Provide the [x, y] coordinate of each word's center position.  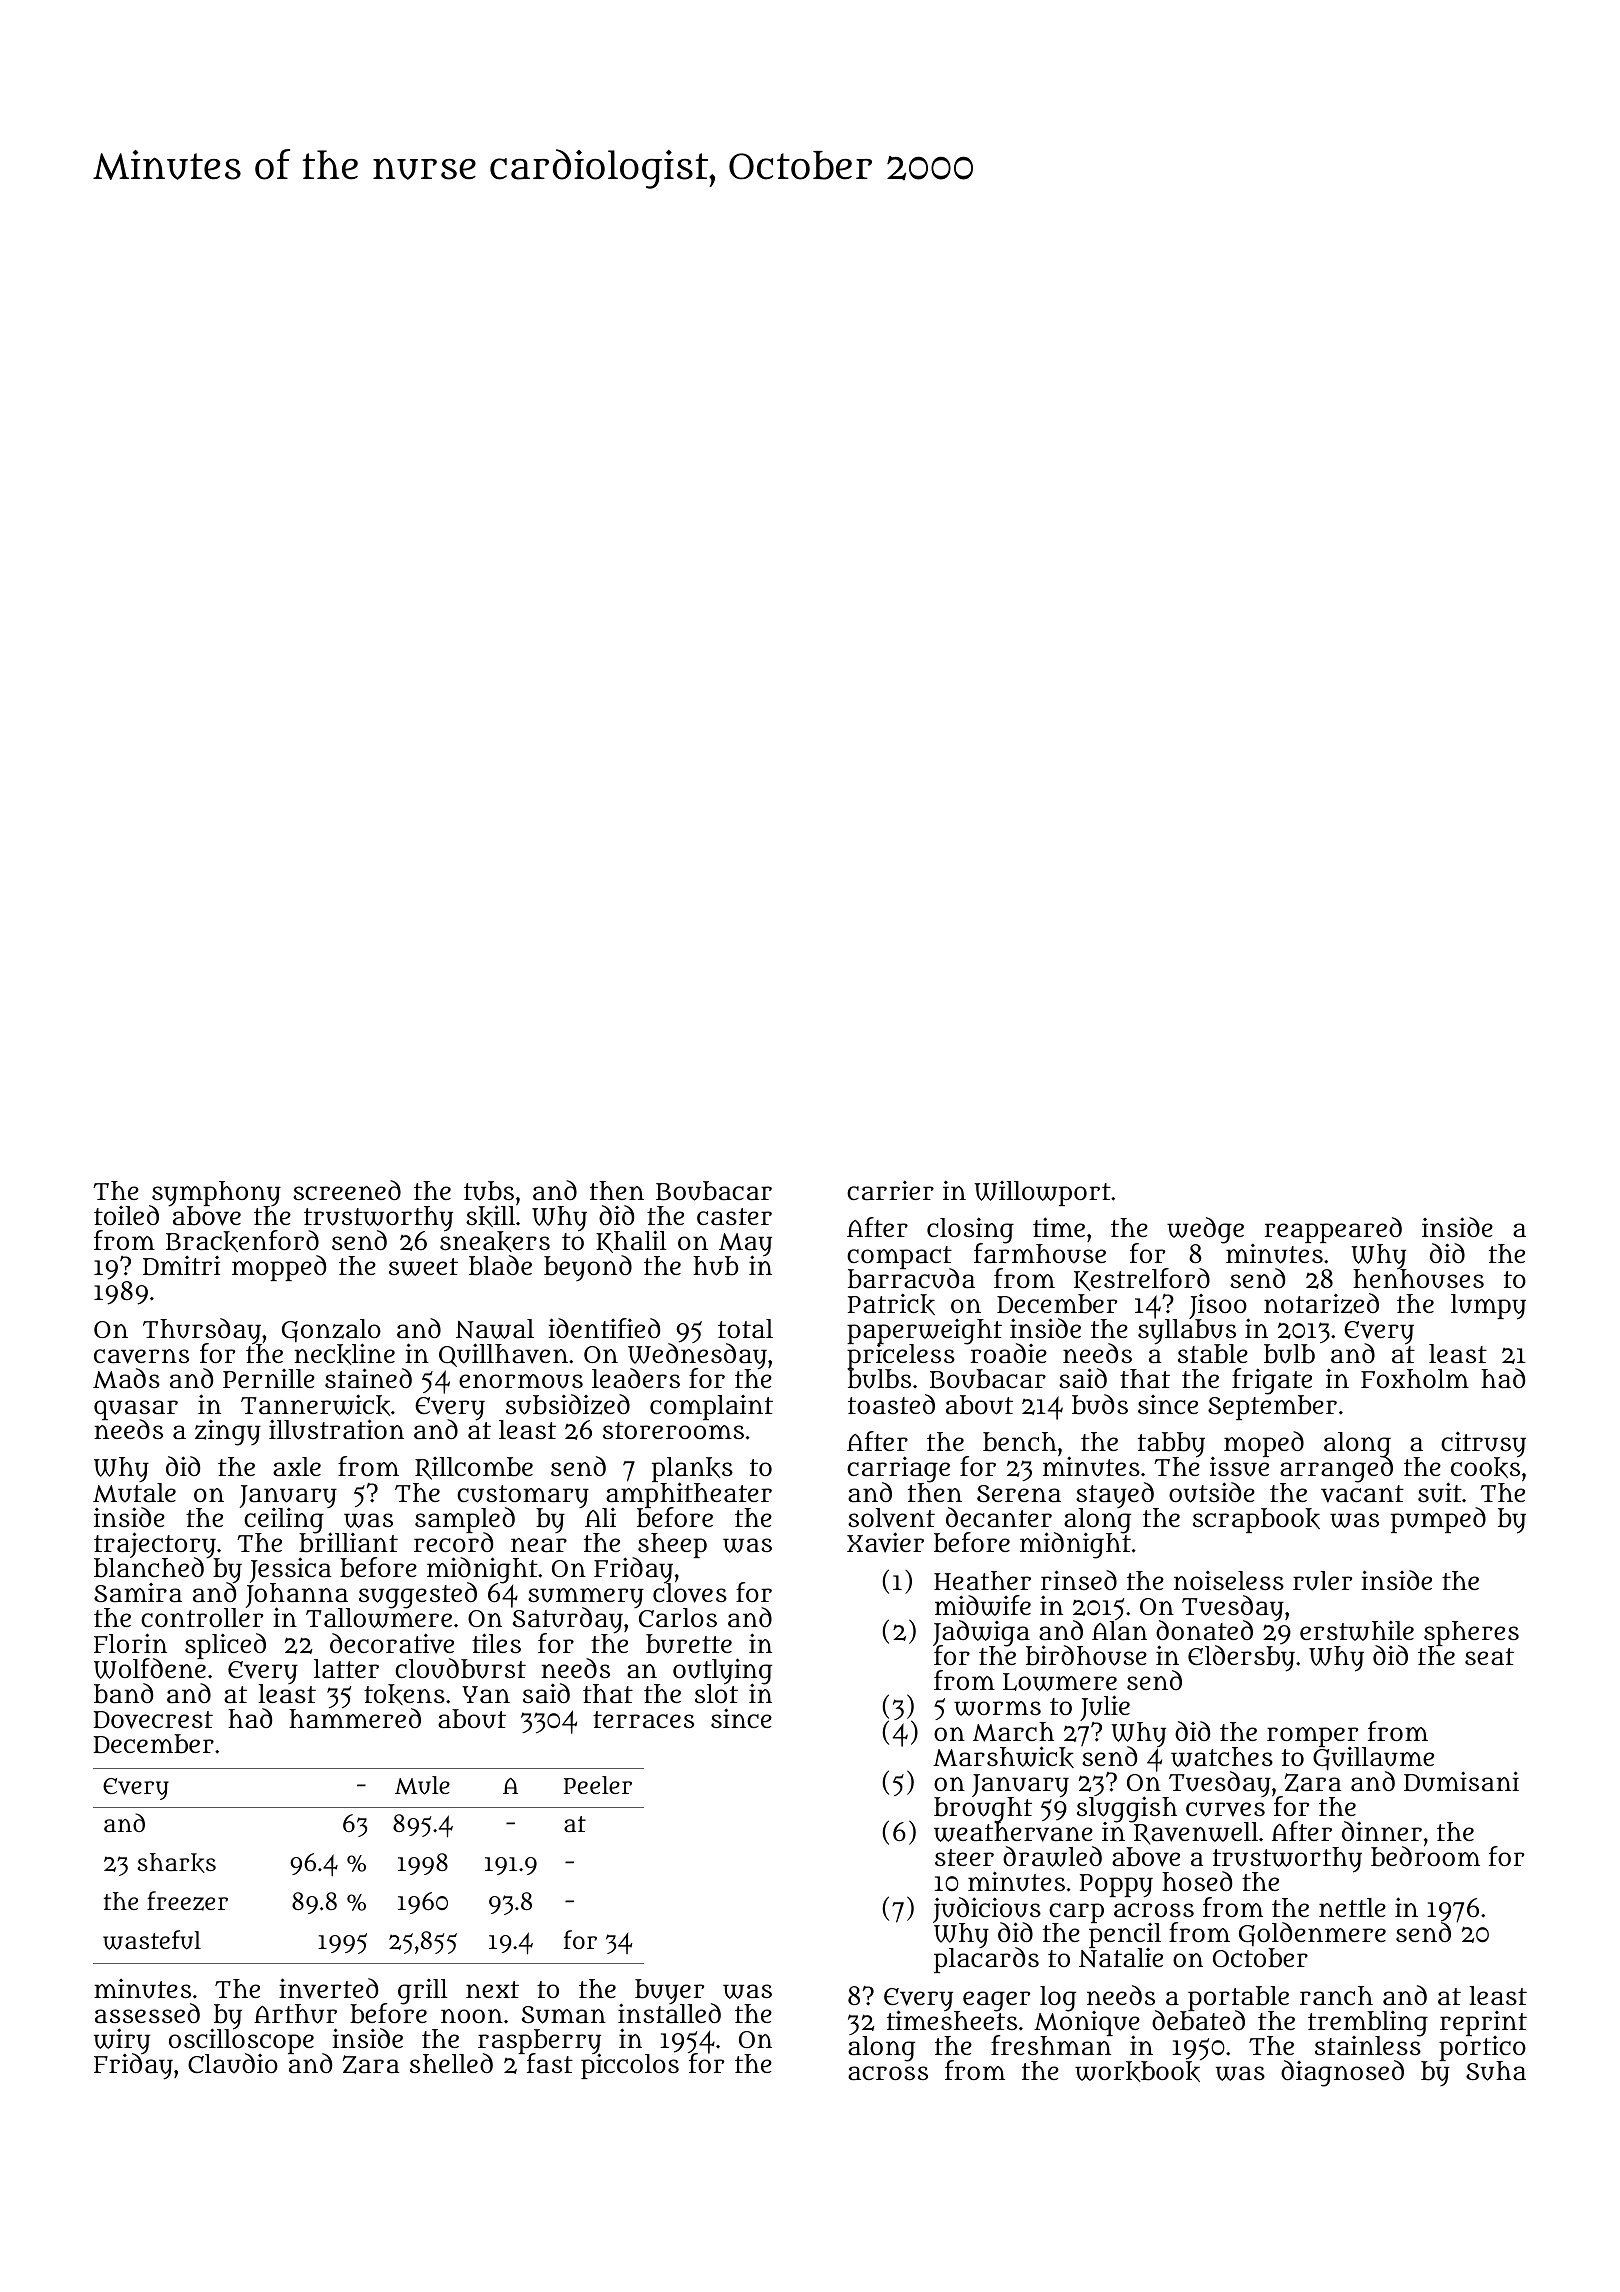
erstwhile [1357, 1630]
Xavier [885, 1542]
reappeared [1333, 1230]
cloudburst [460, 1668]
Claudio [233, 2063]
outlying [722, 1671]
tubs [489, 1191]
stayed [1115, 1495]
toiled [126, 1215]
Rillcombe [474, 1468]
